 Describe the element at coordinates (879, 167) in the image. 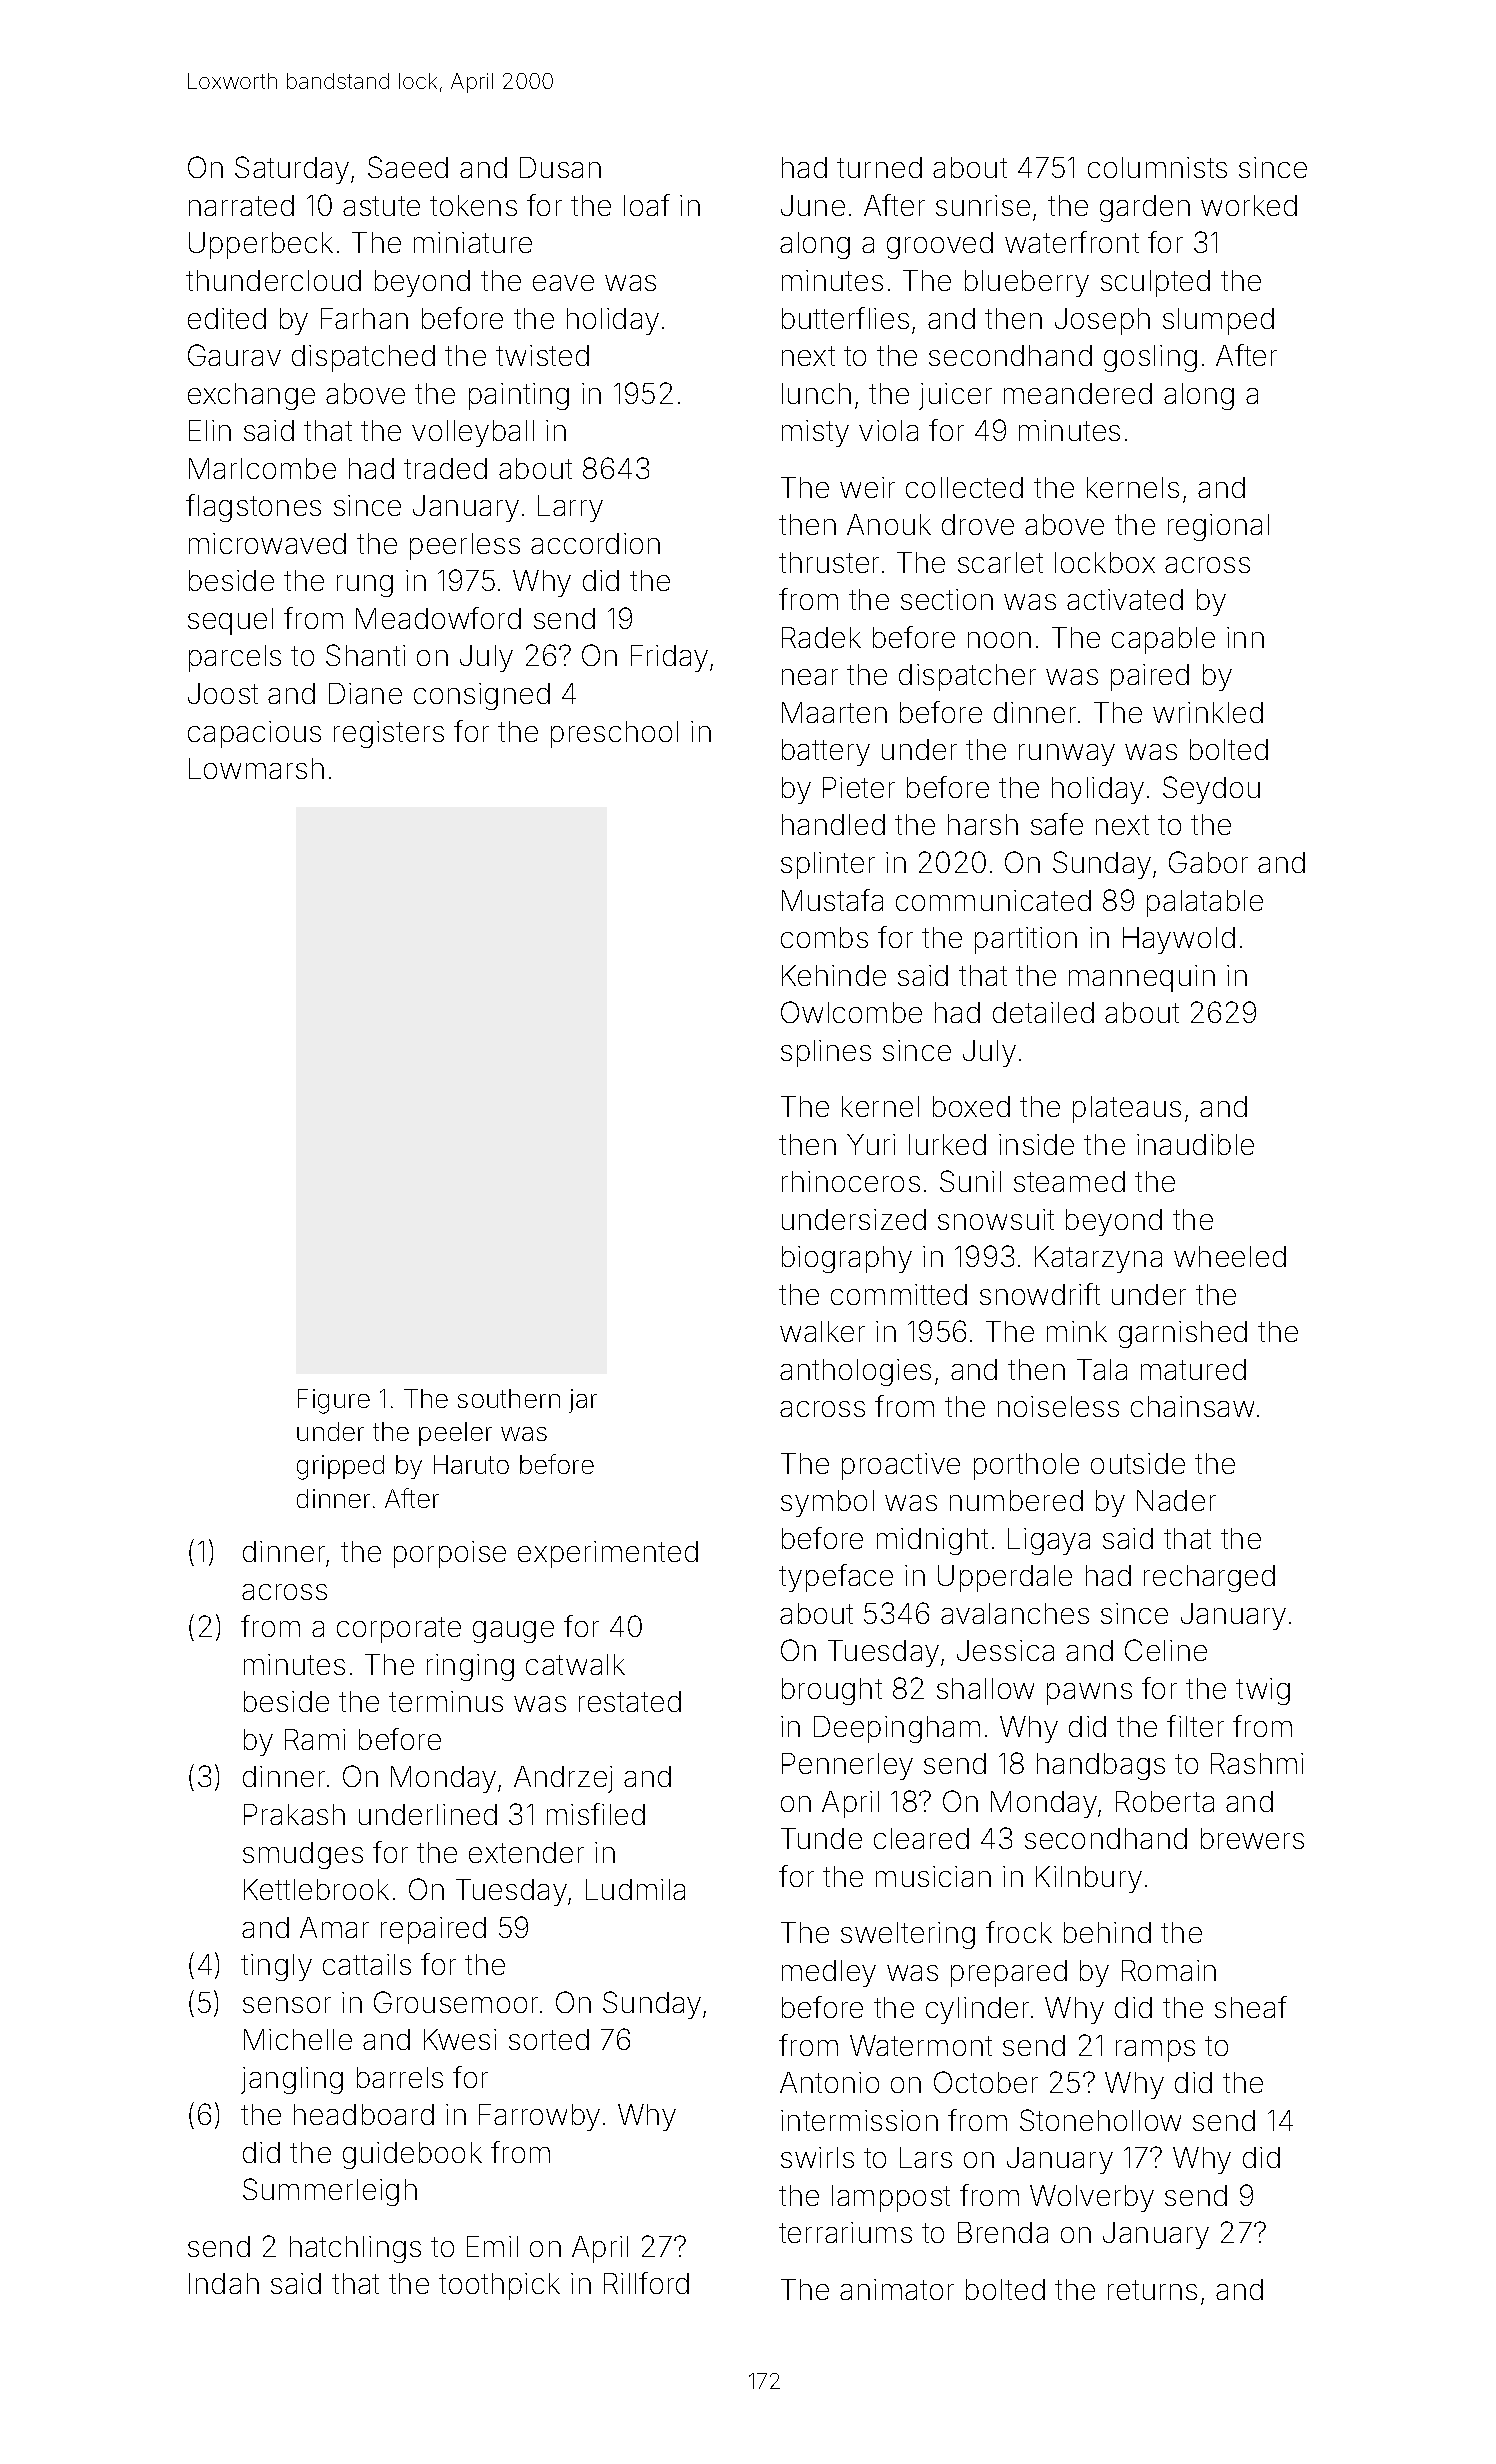

I see `turned` at that location.
